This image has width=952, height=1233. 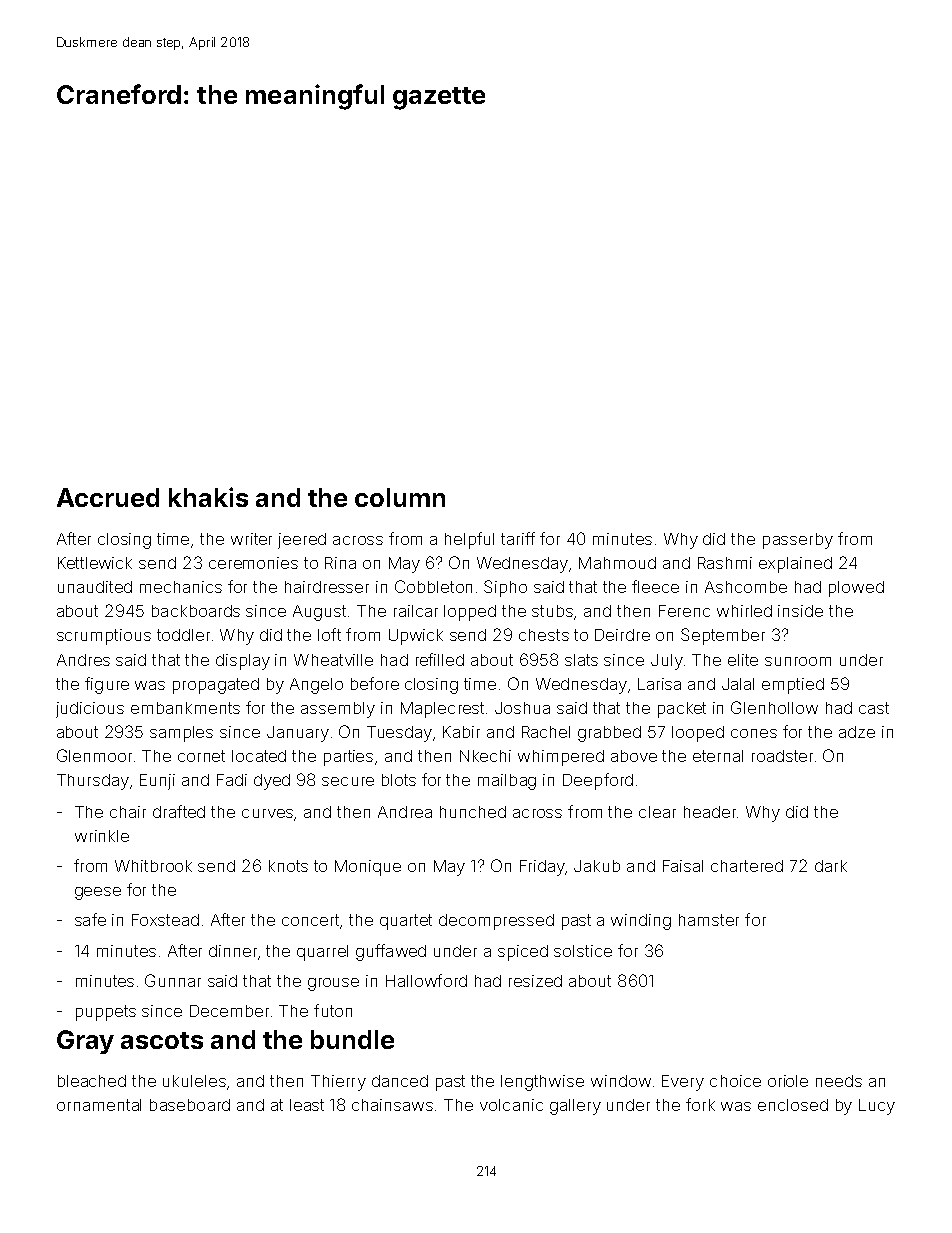 I want to click on khakis, so click(x=208, y=497).
